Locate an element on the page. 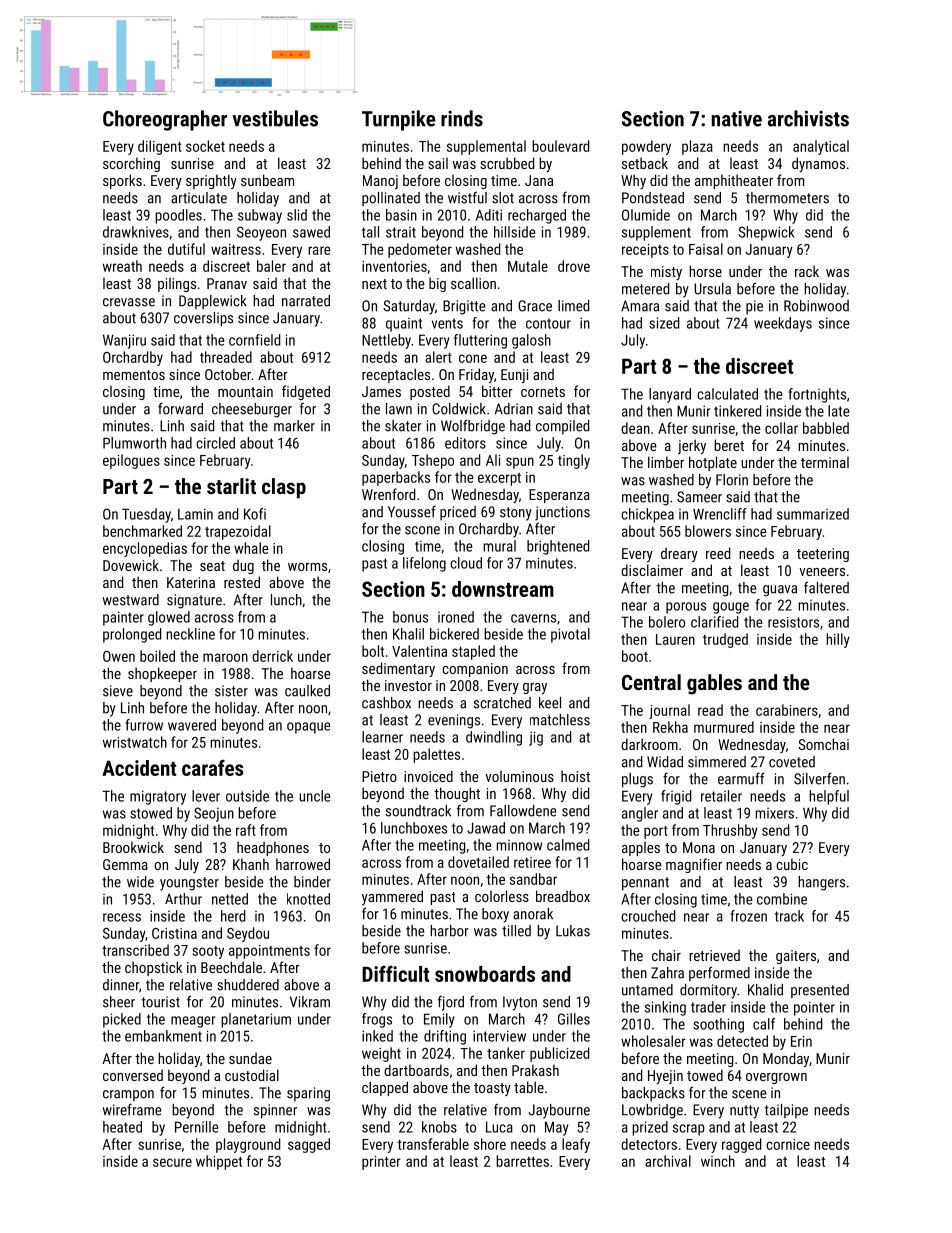 This document has width=952, height=1233. Hyejin is located at coordinates (665, 1077).
